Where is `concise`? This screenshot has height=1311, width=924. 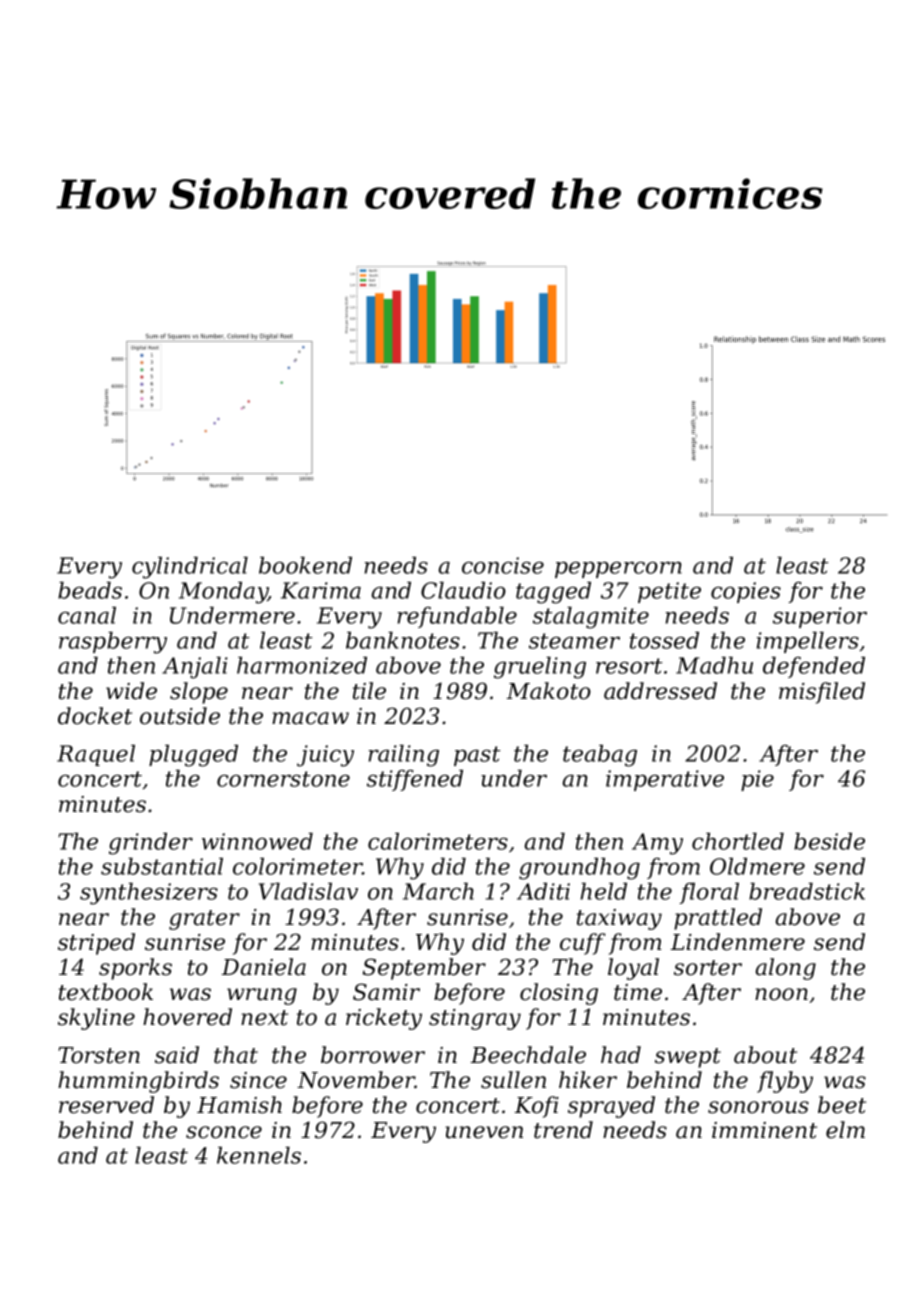
concise is located at coordinates (503, 565).
